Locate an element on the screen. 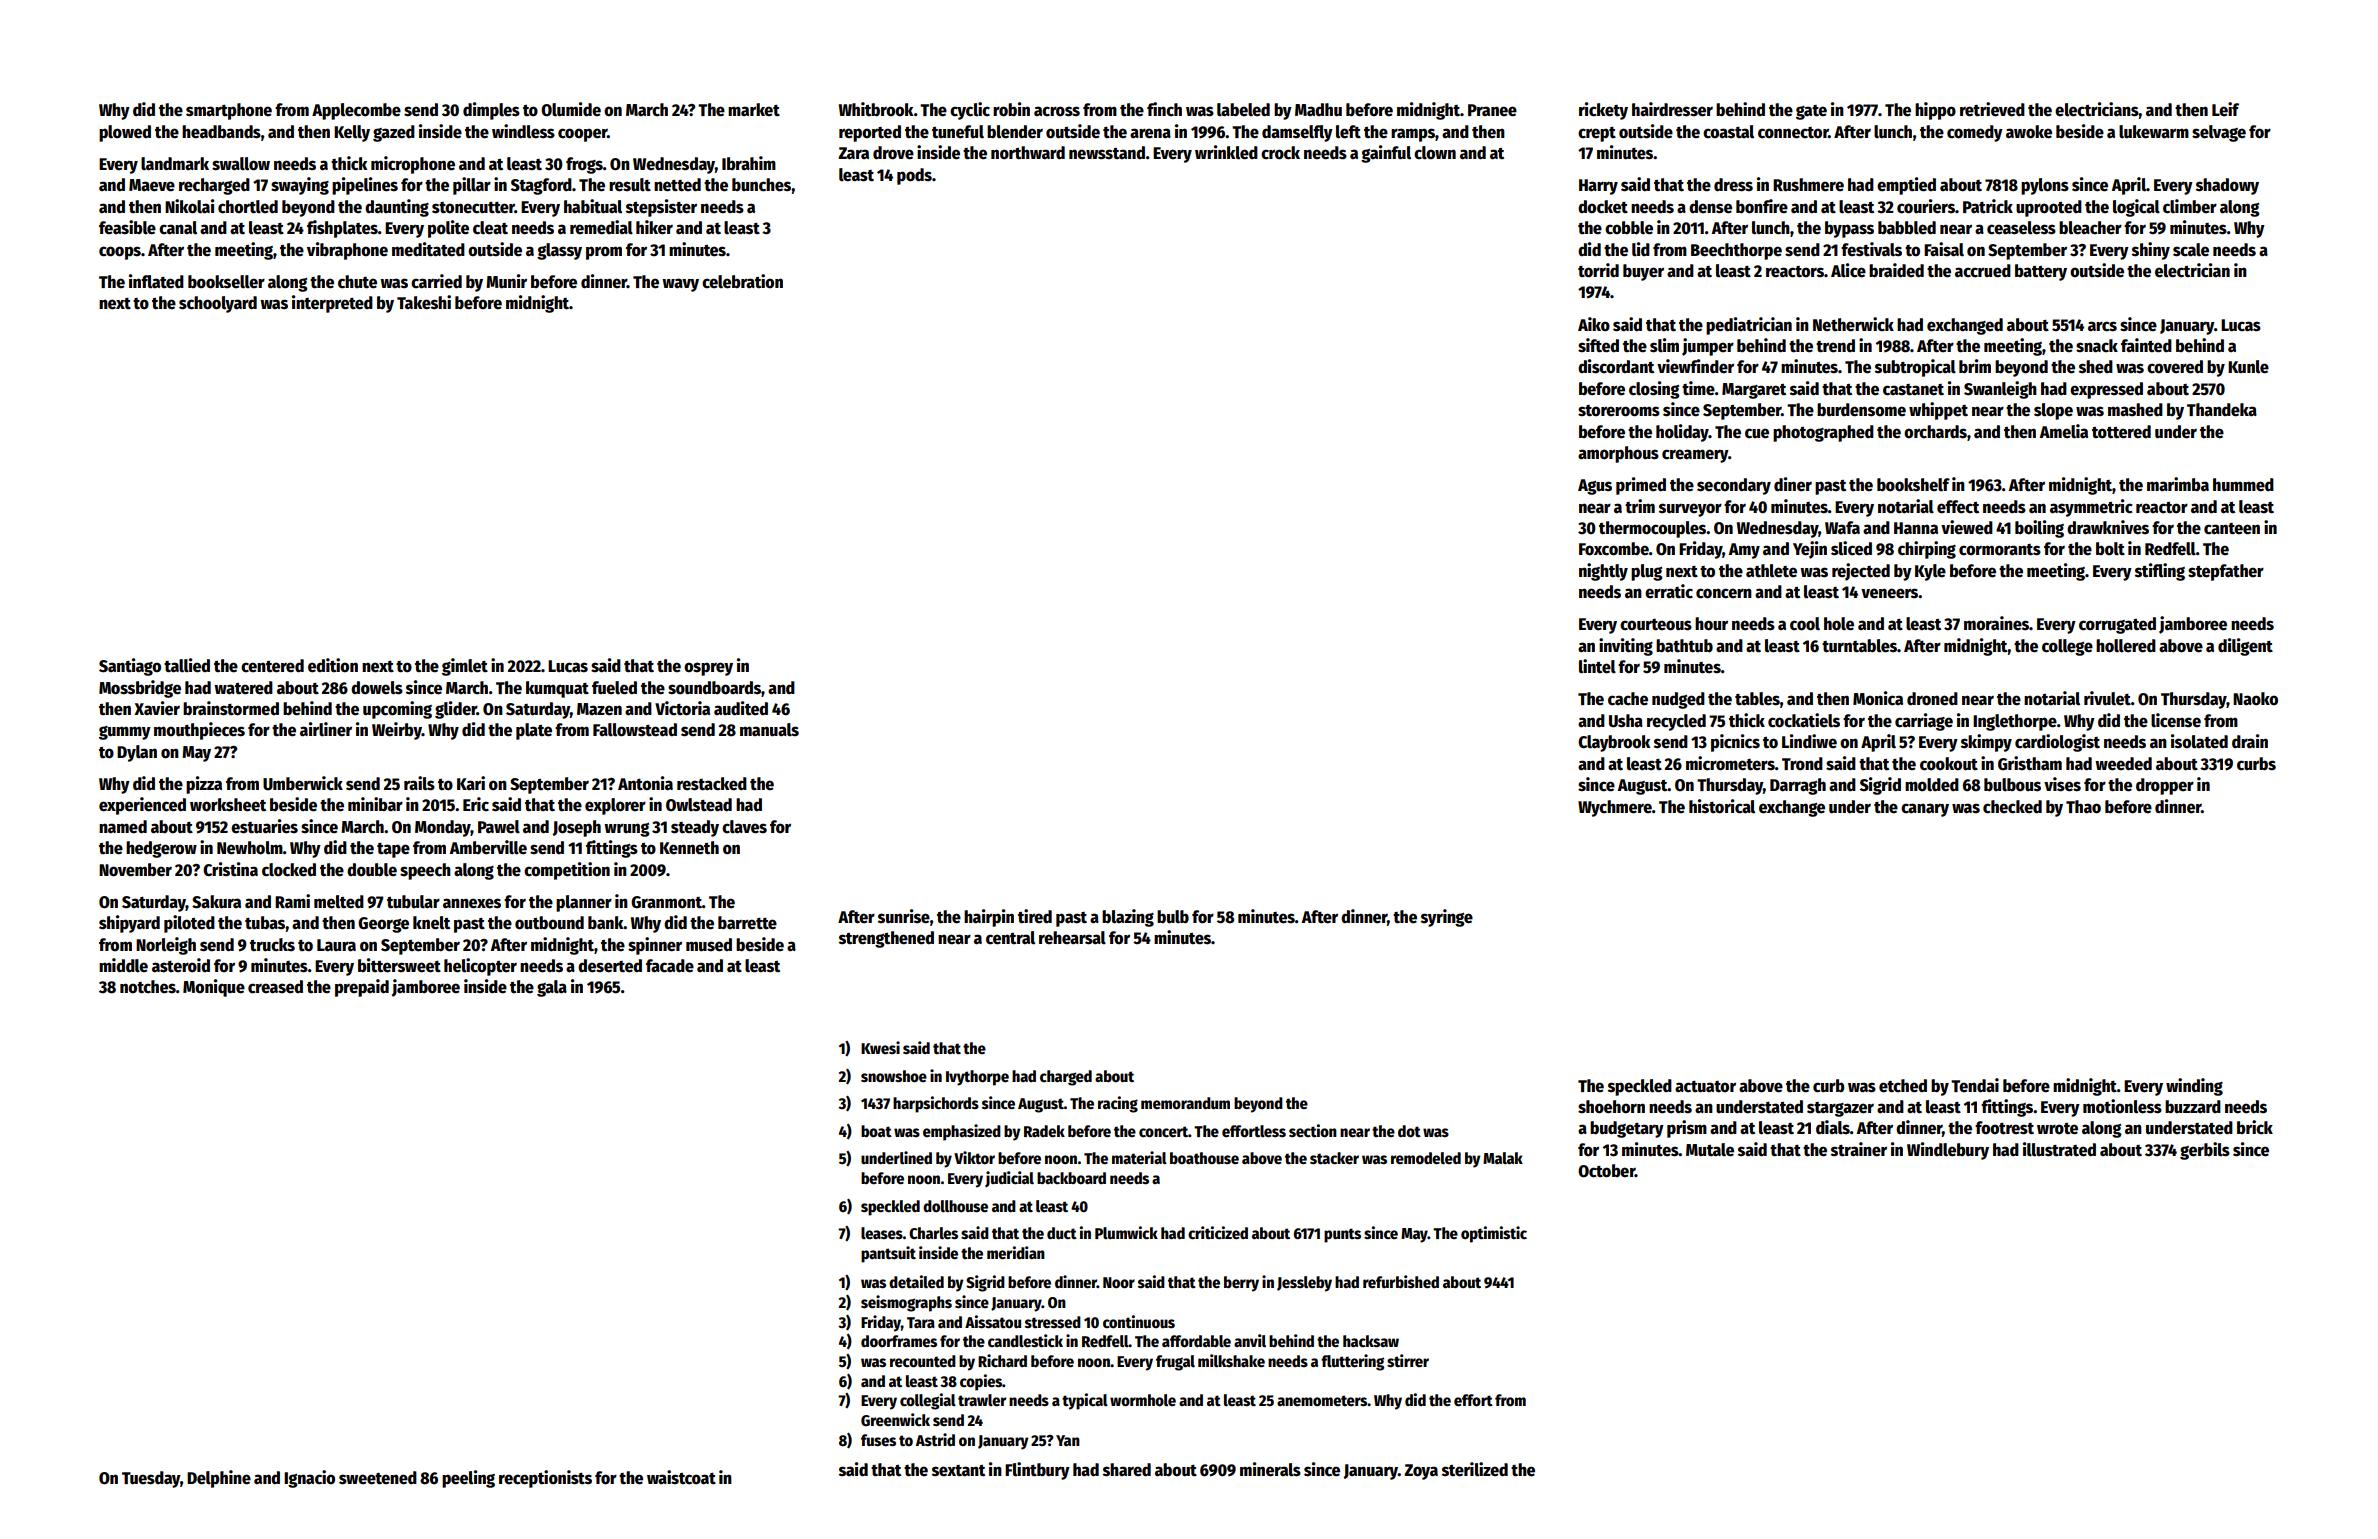 The height and width of the screenshot is (1539, 2378). retrieved is located at coordinates (1992, 109).
